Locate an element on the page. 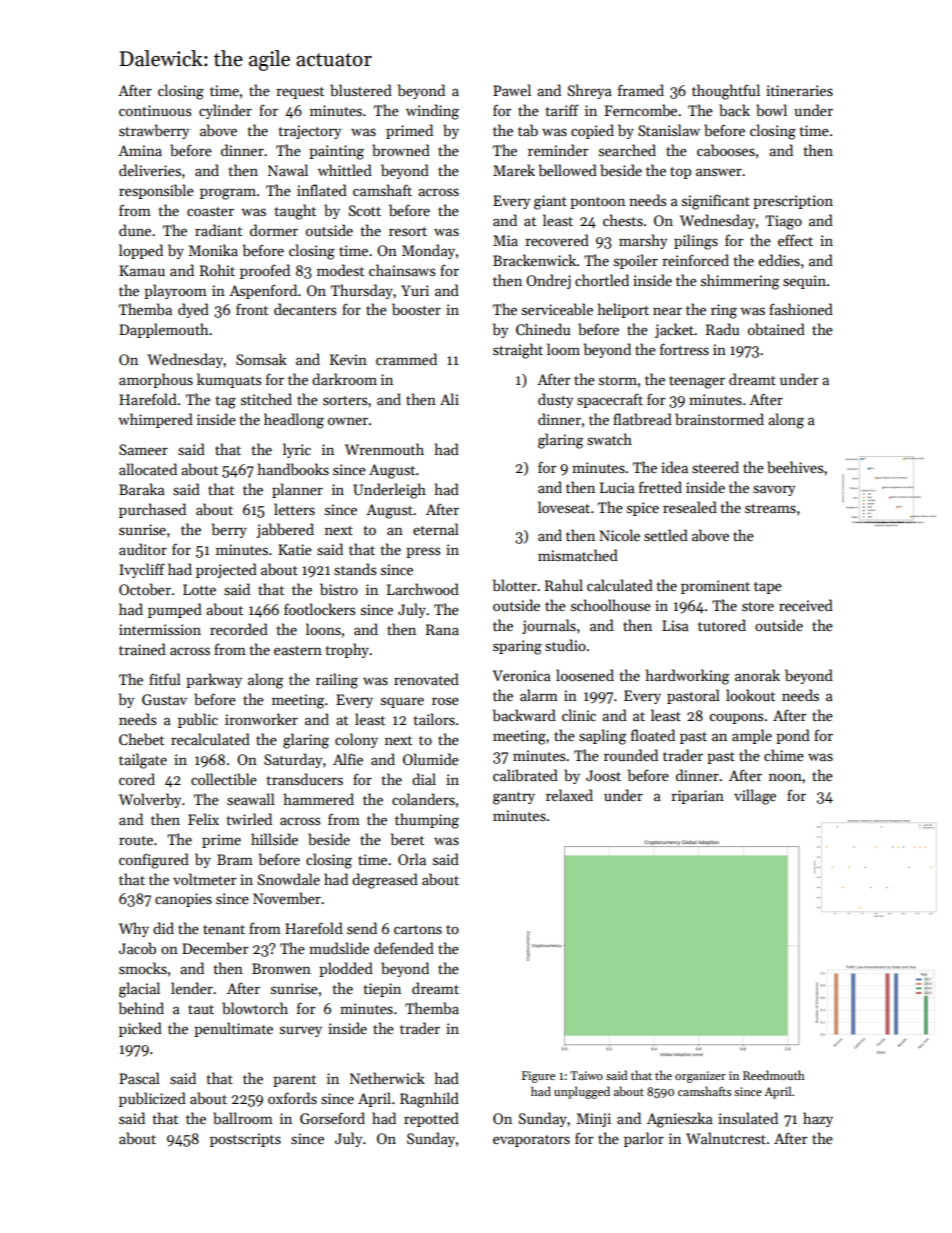 The height and width of the document is (1233, 952). floated is located at coordinates (653, 735).
